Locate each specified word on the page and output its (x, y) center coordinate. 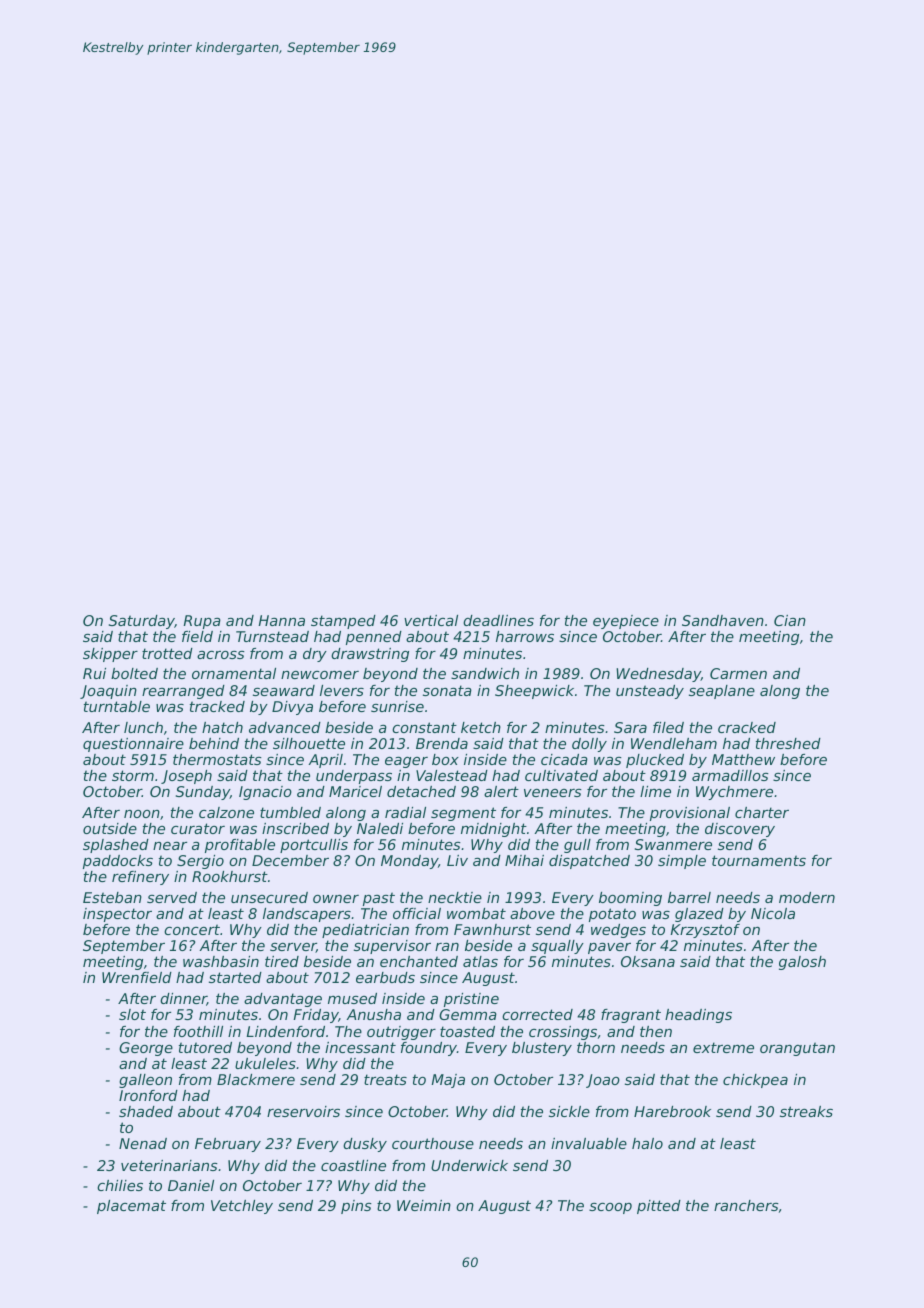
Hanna (281, 620)
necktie (455, 897)
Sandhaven (723, 620)
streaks (806, 1111)
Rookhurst (230, 876)
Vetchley (242, 1207)
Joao (603, 1081)
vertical (431, 620)
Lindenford (285, 1031)
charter (762, 812)
